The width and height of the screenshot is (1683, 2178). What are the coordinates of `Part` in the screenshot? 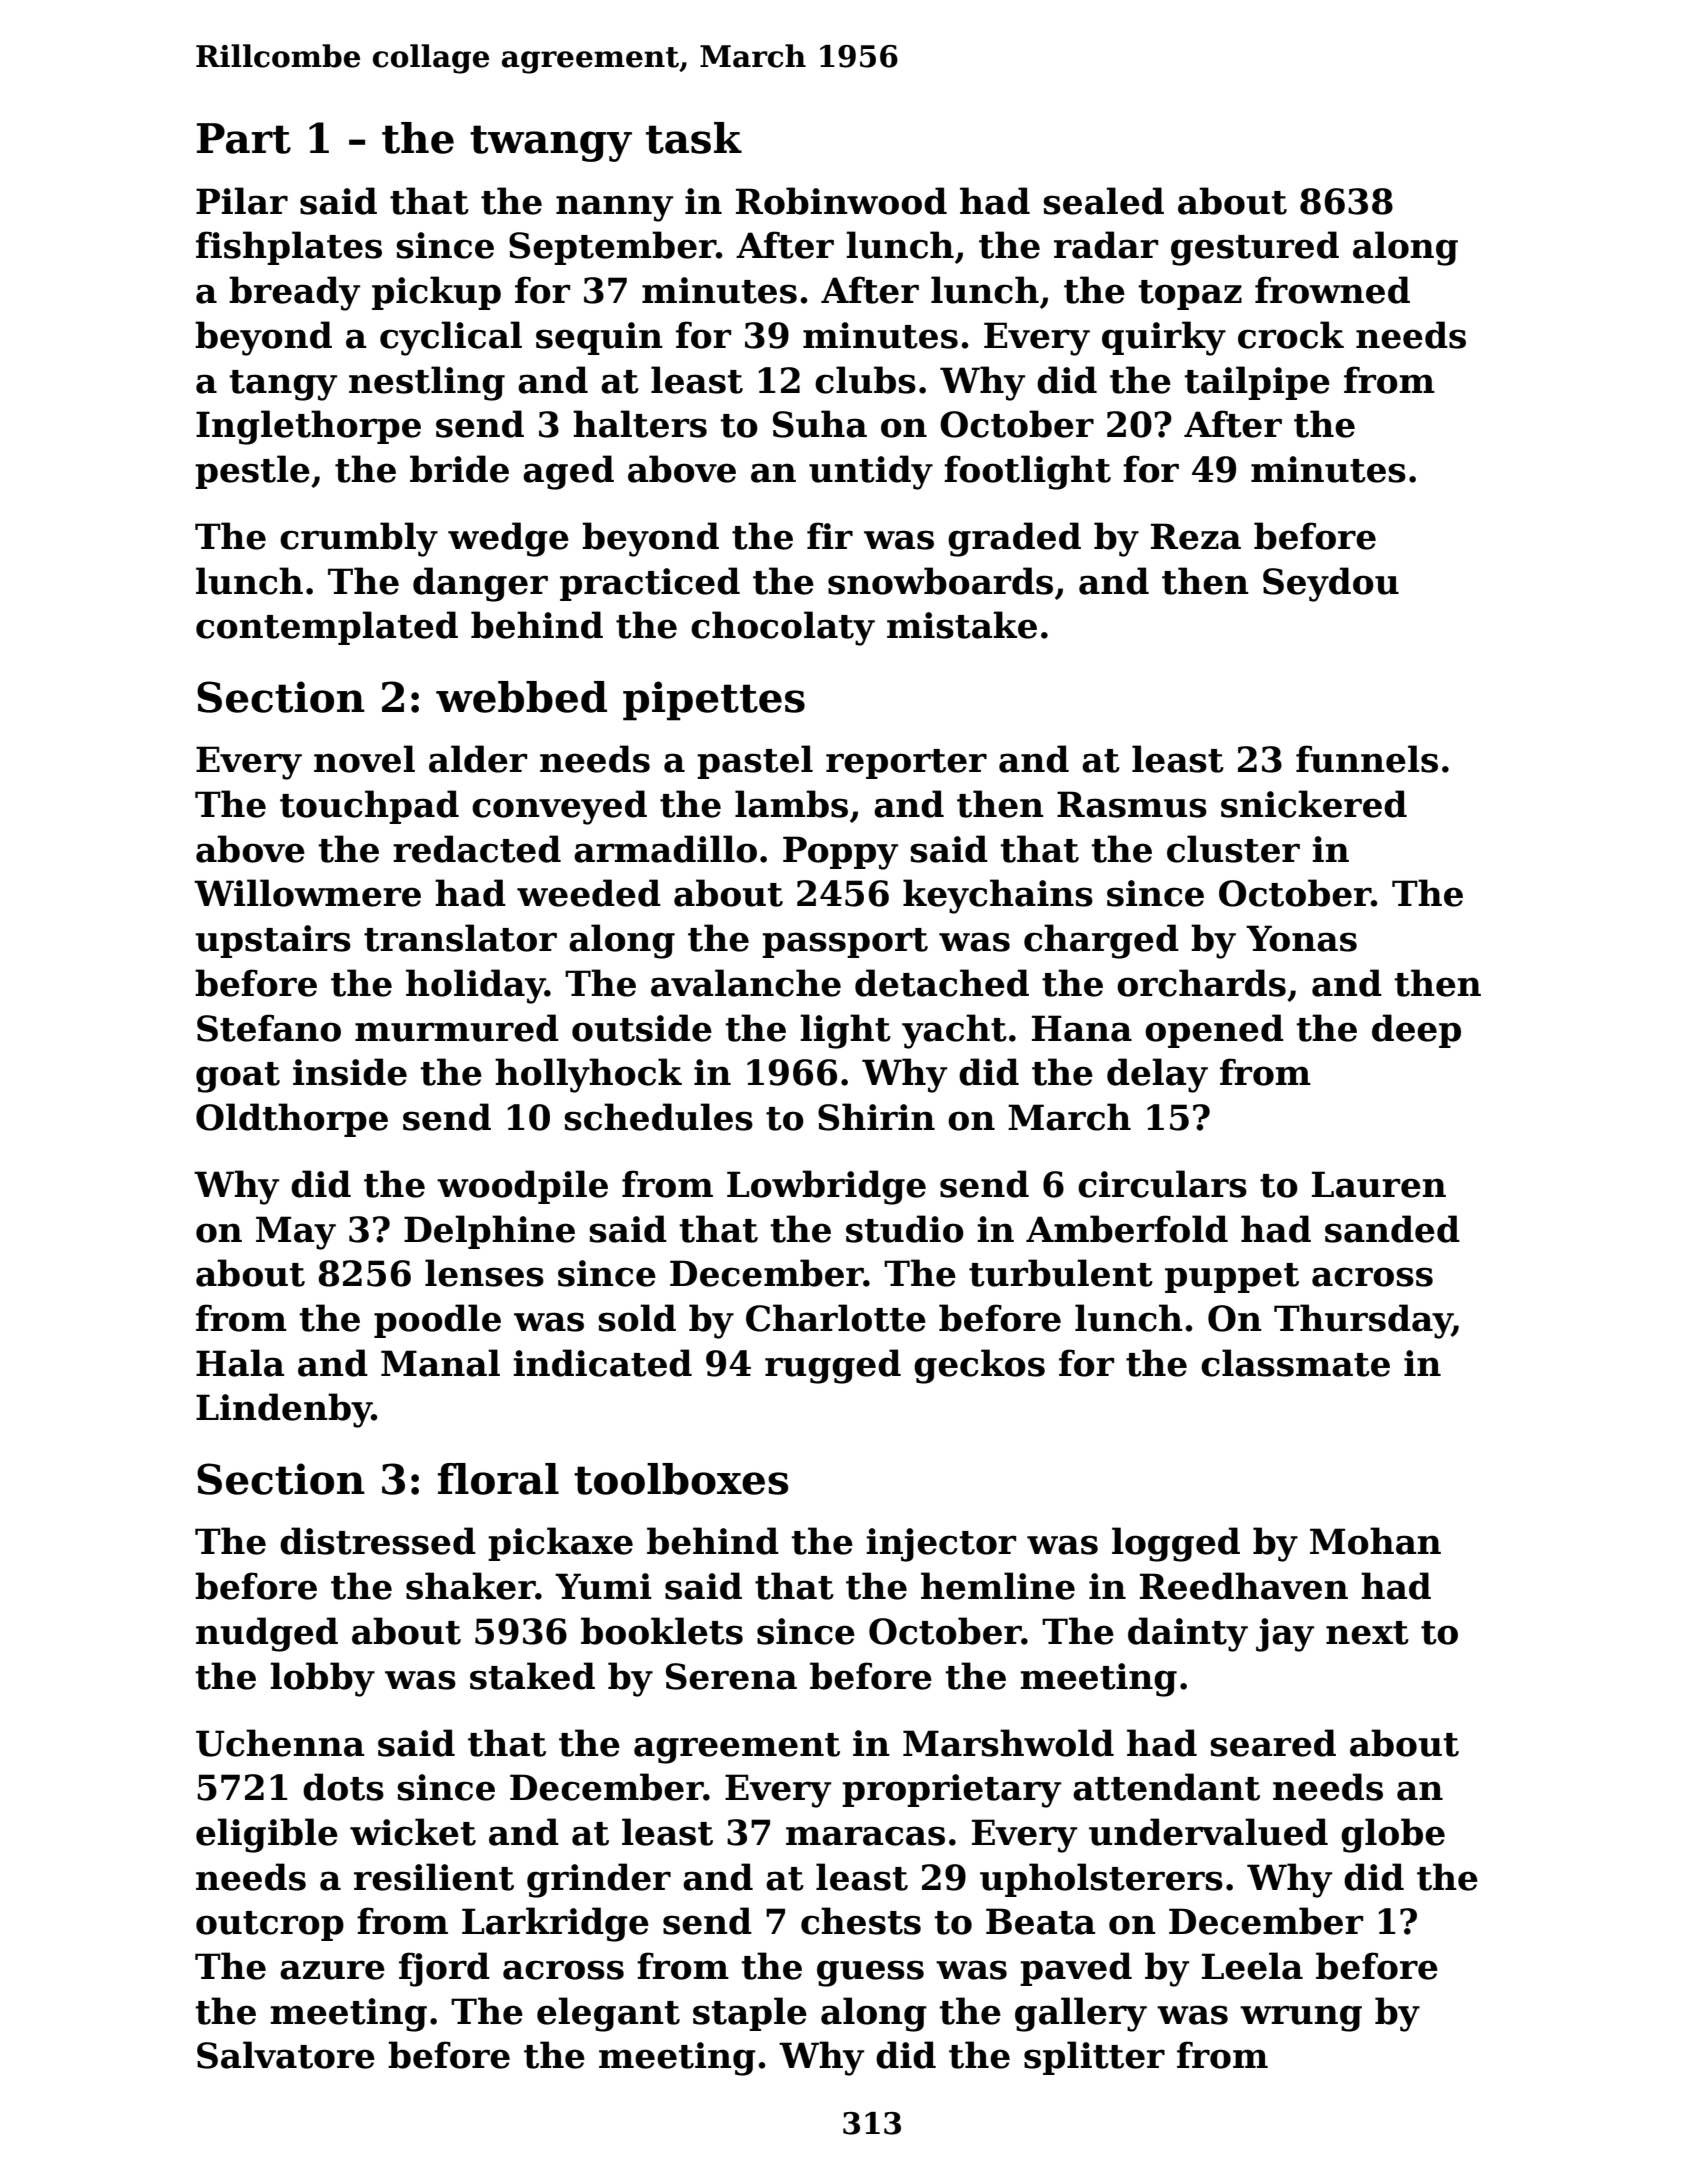 It's located at (244, 138).
